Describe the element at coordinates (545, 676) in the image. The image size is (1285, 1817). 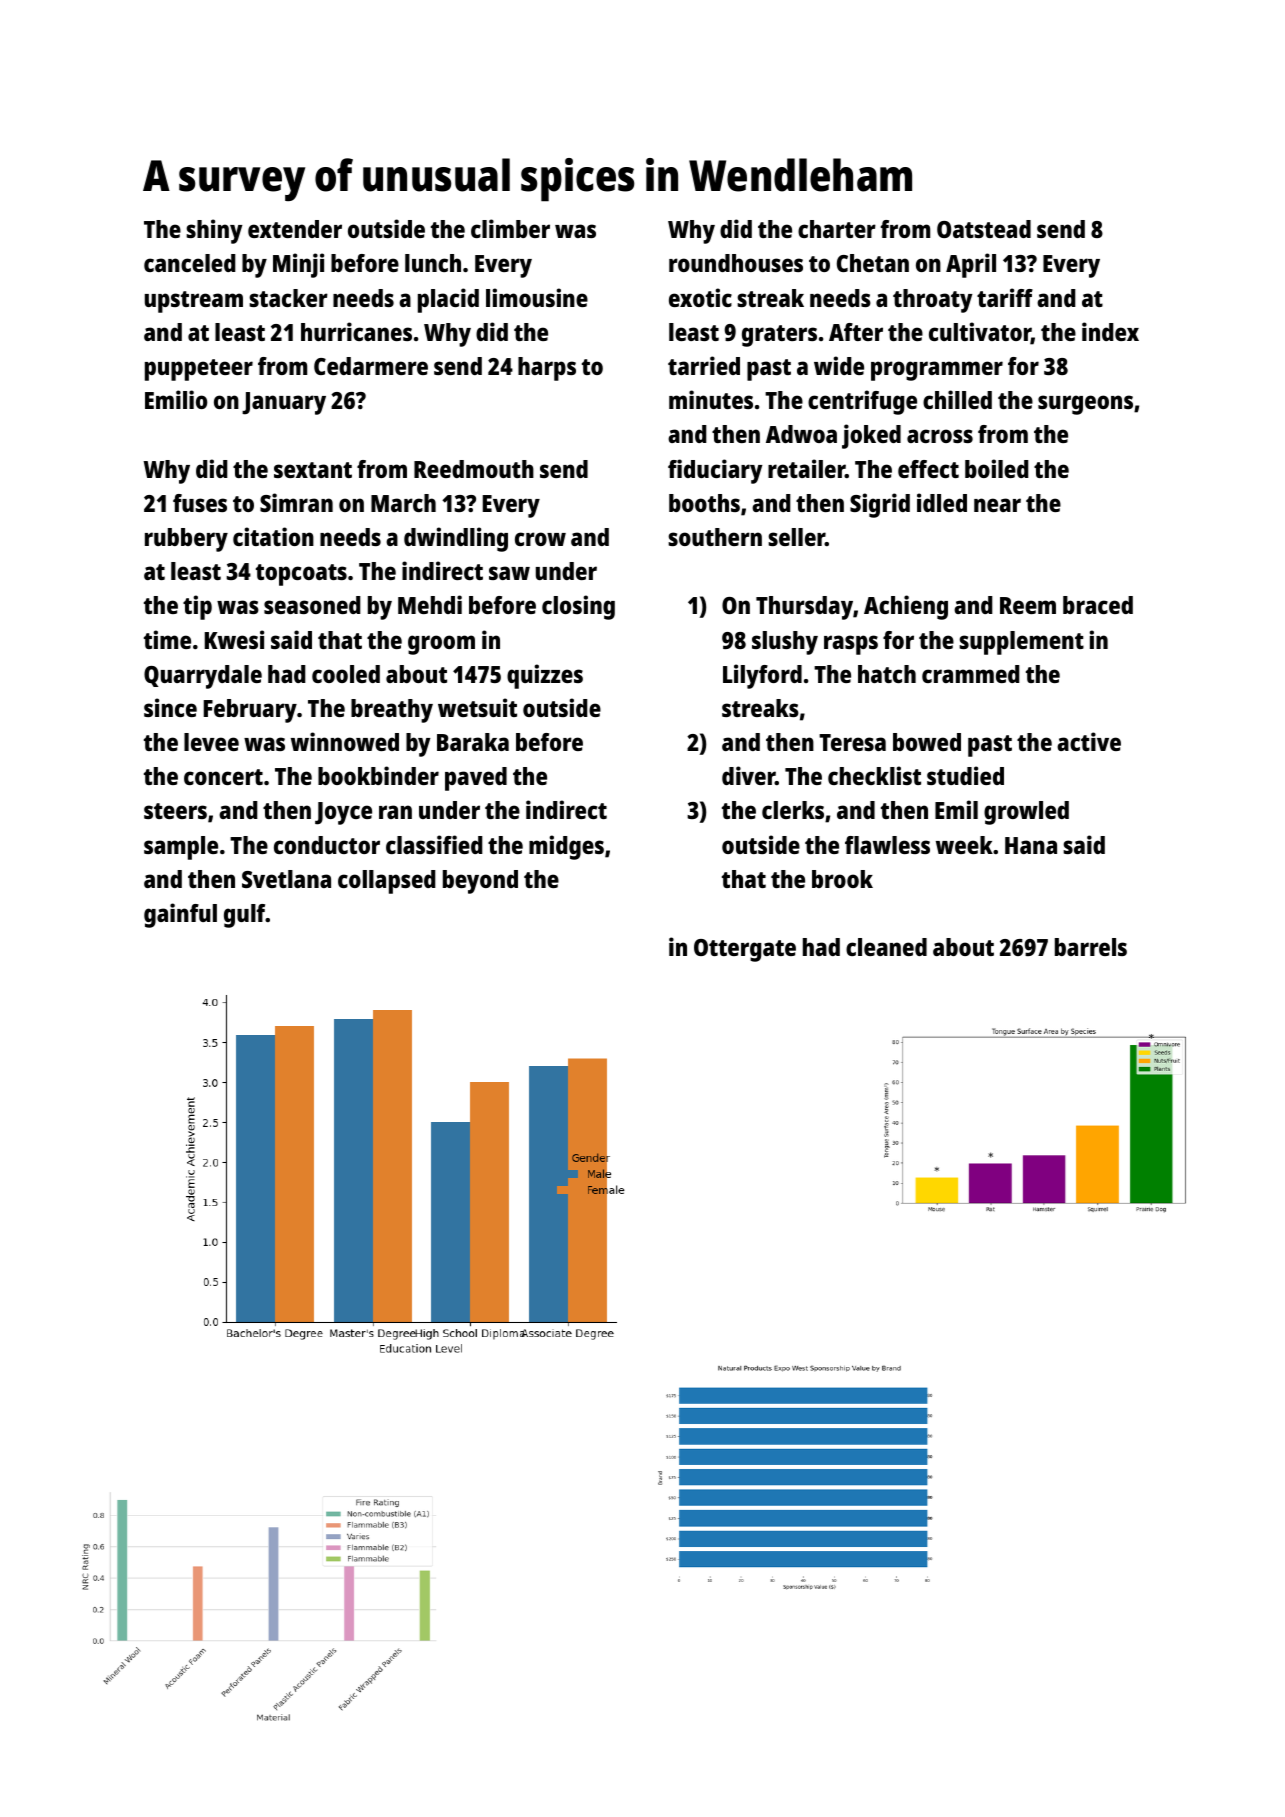
I see `quizzes` at that location.
